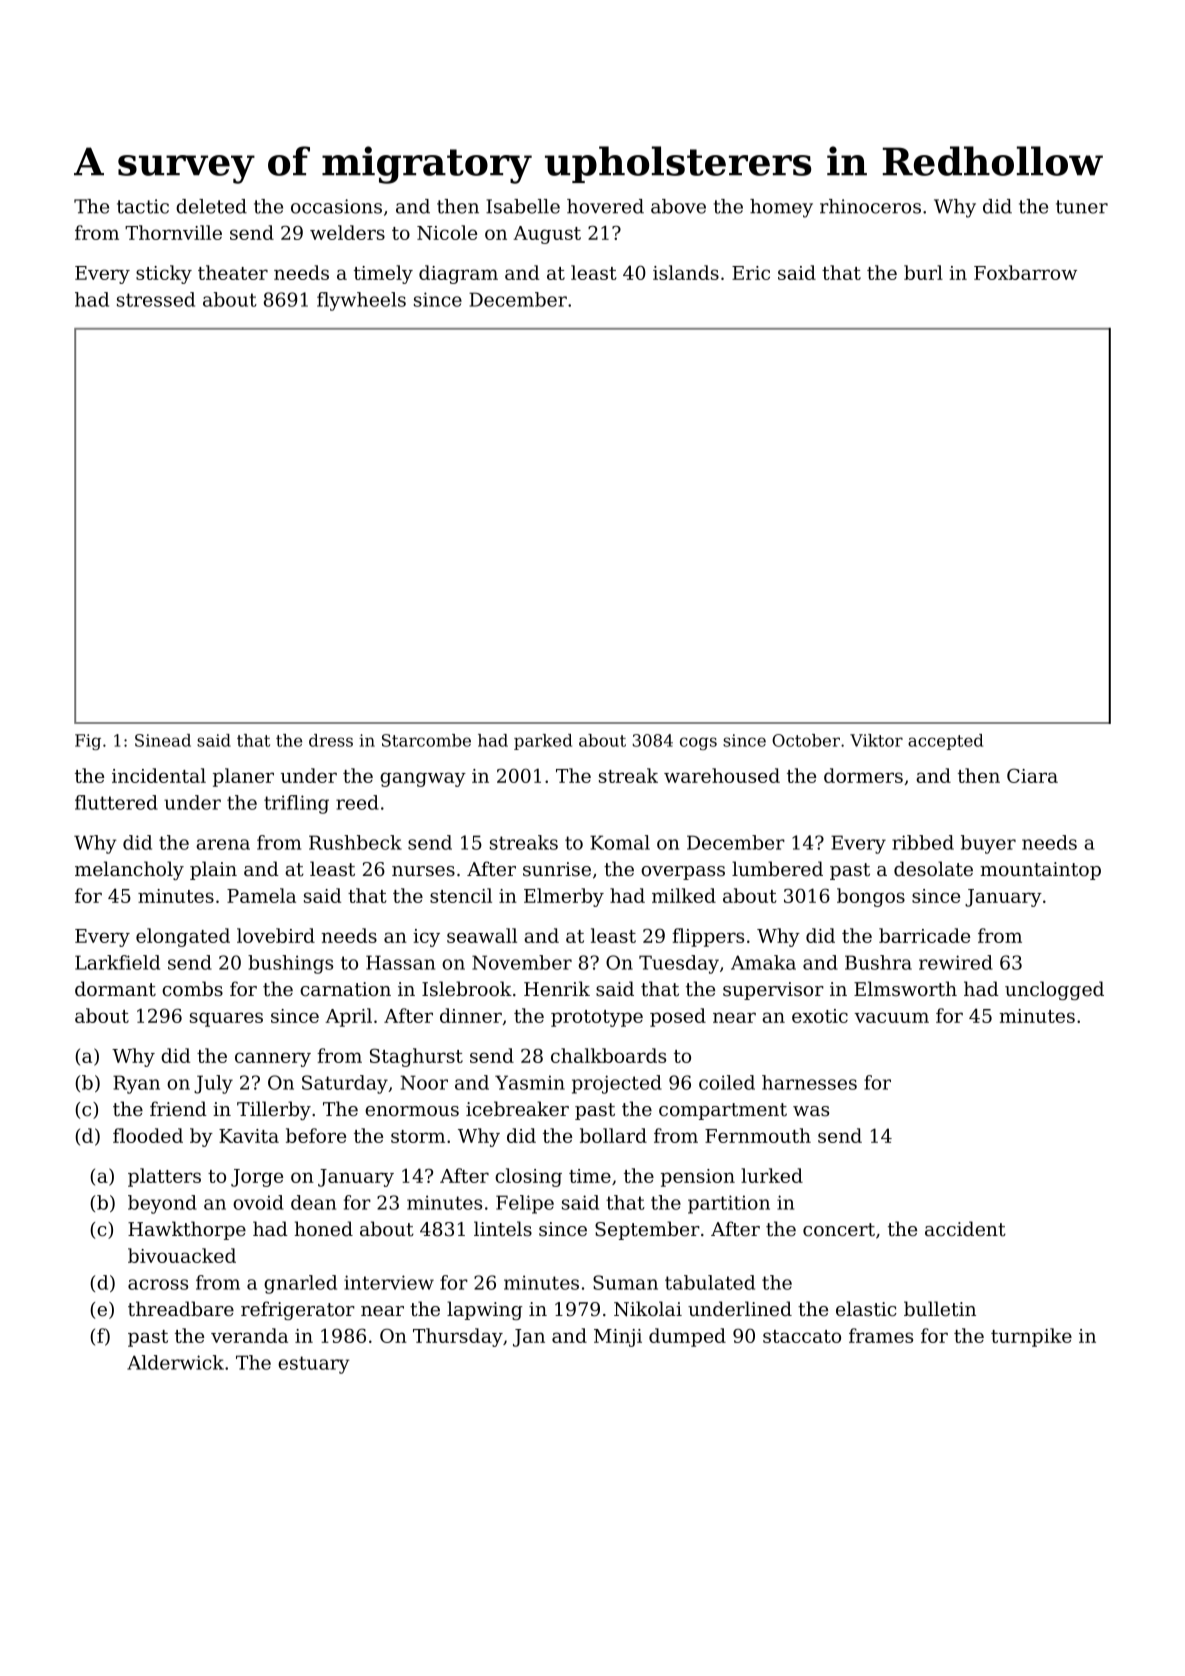 This document has width=1185, height=1676. What do you see at coordinates (866, 1309) in the document?
I see `elastic` at bounding box center [866, 1309].
